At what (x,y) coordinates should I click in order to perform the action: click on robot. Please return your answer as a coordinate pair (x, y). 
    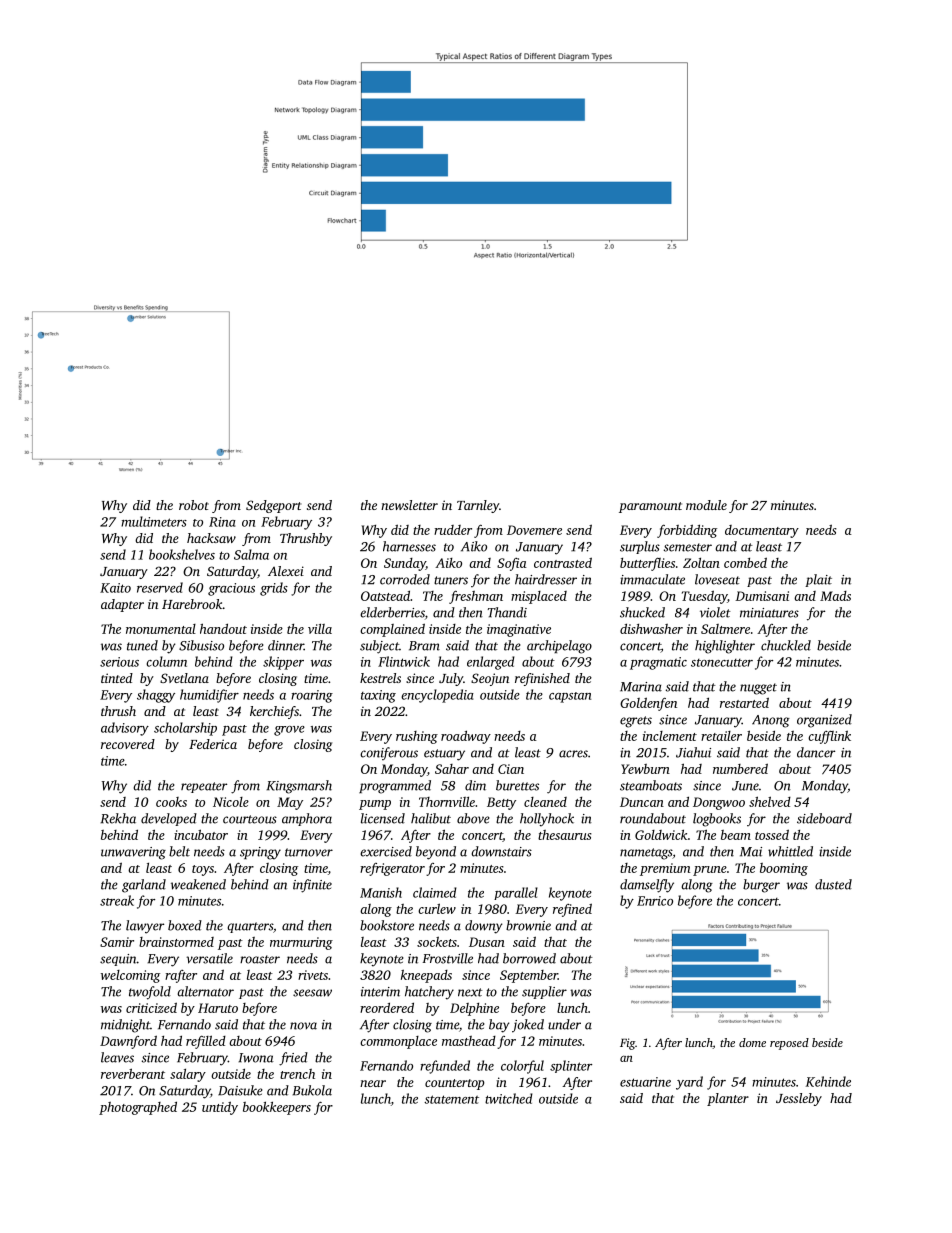
    Looking at the image, I should click on (194, 505).
